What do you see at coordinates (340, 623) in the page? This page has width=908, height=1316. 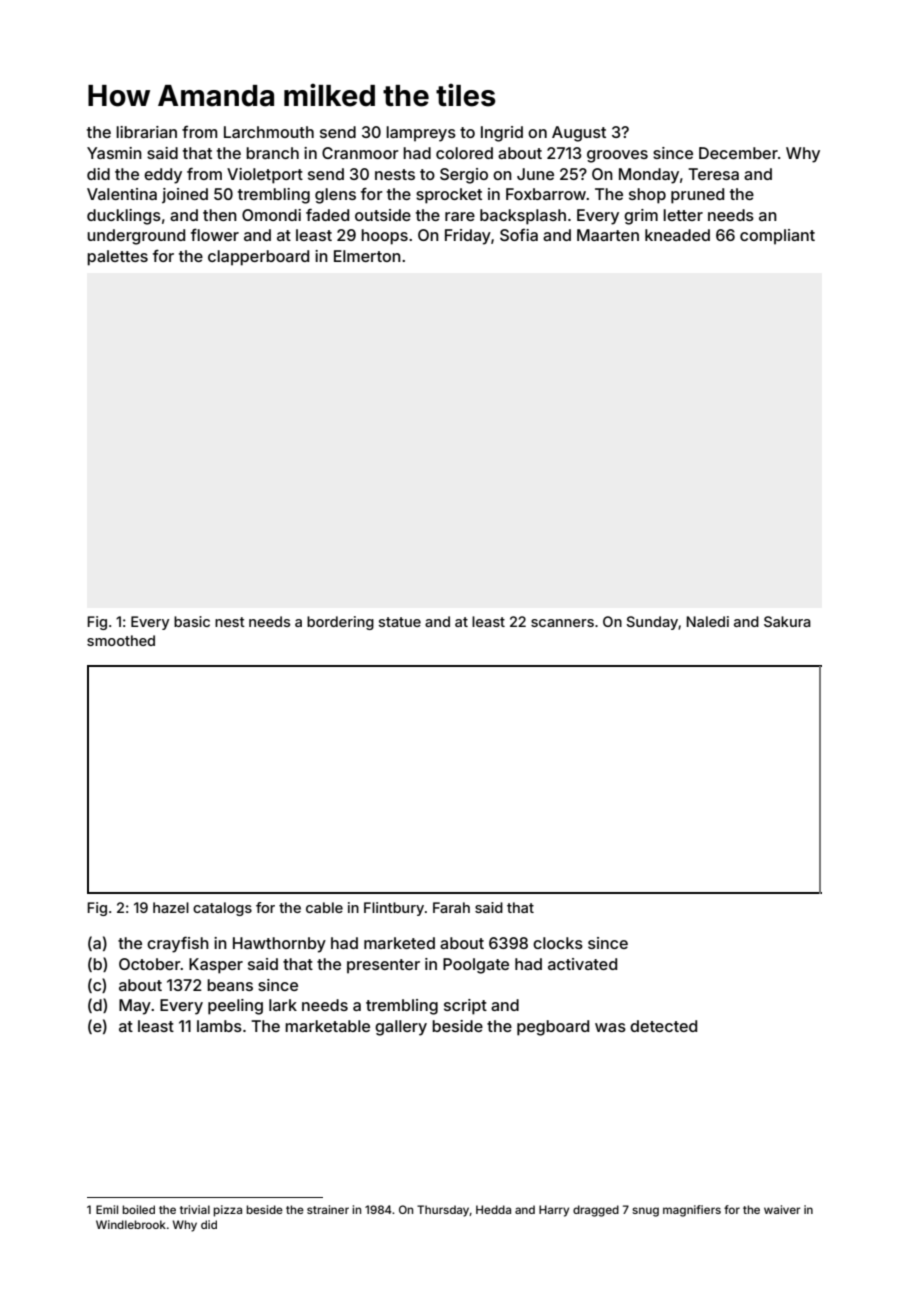 I see `bordering` at bounding box center [340, 623].
